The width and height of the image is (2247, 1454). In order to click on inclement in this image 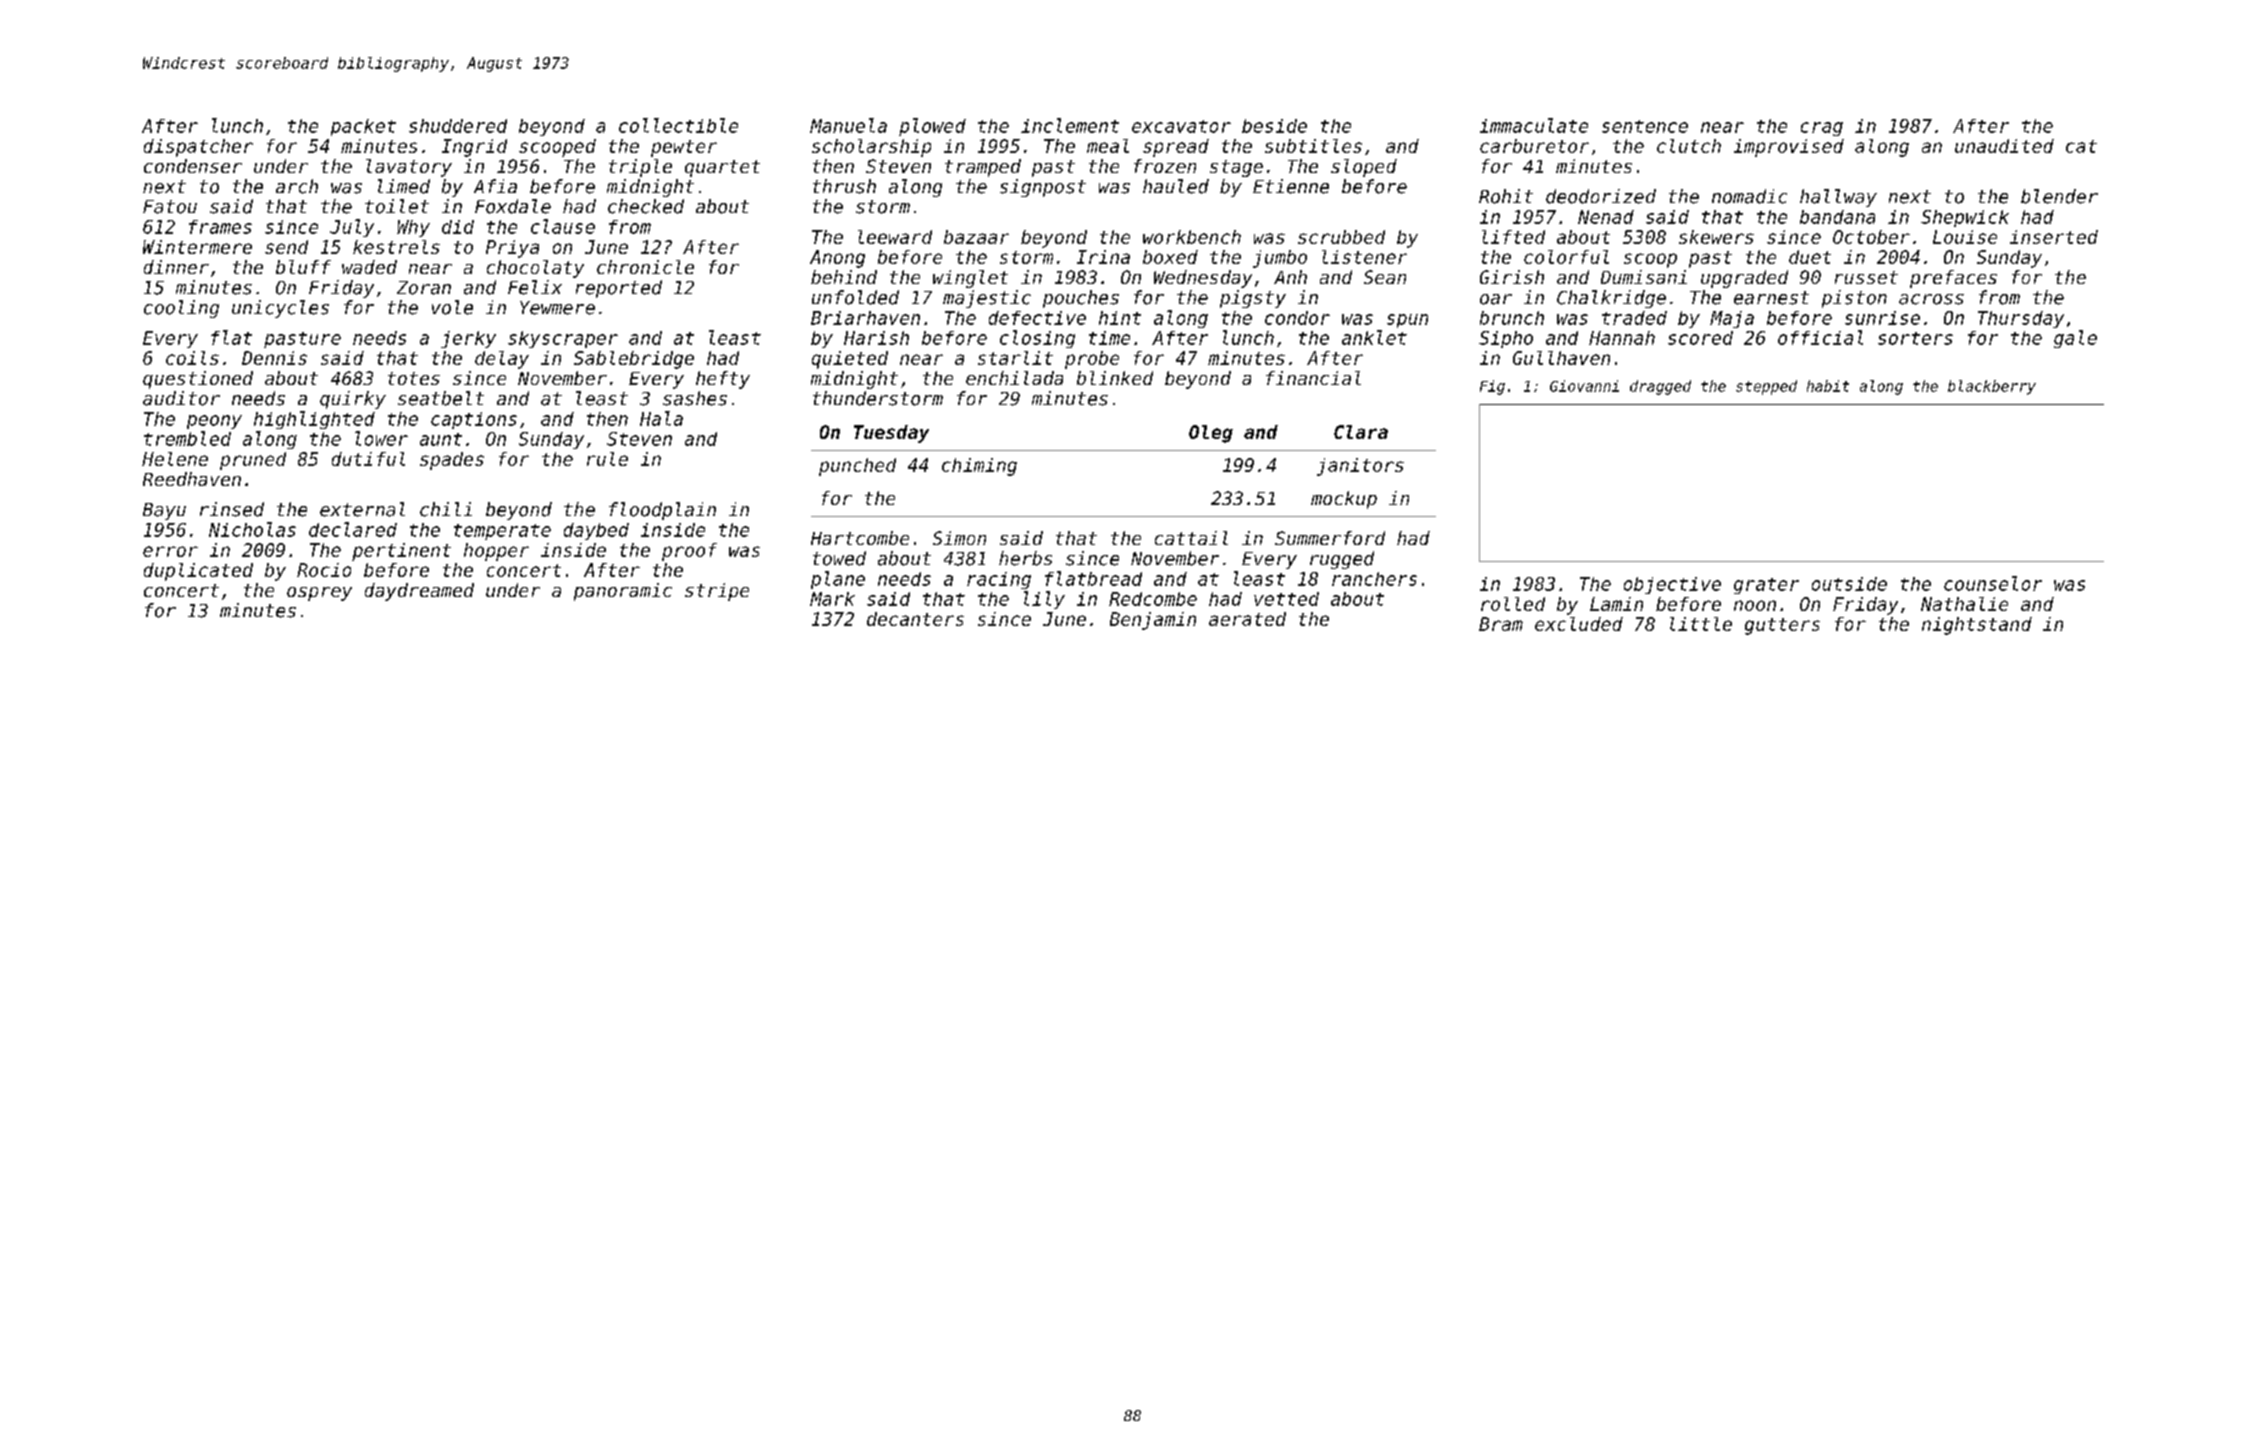, I will do `click(1070, 125)`.
